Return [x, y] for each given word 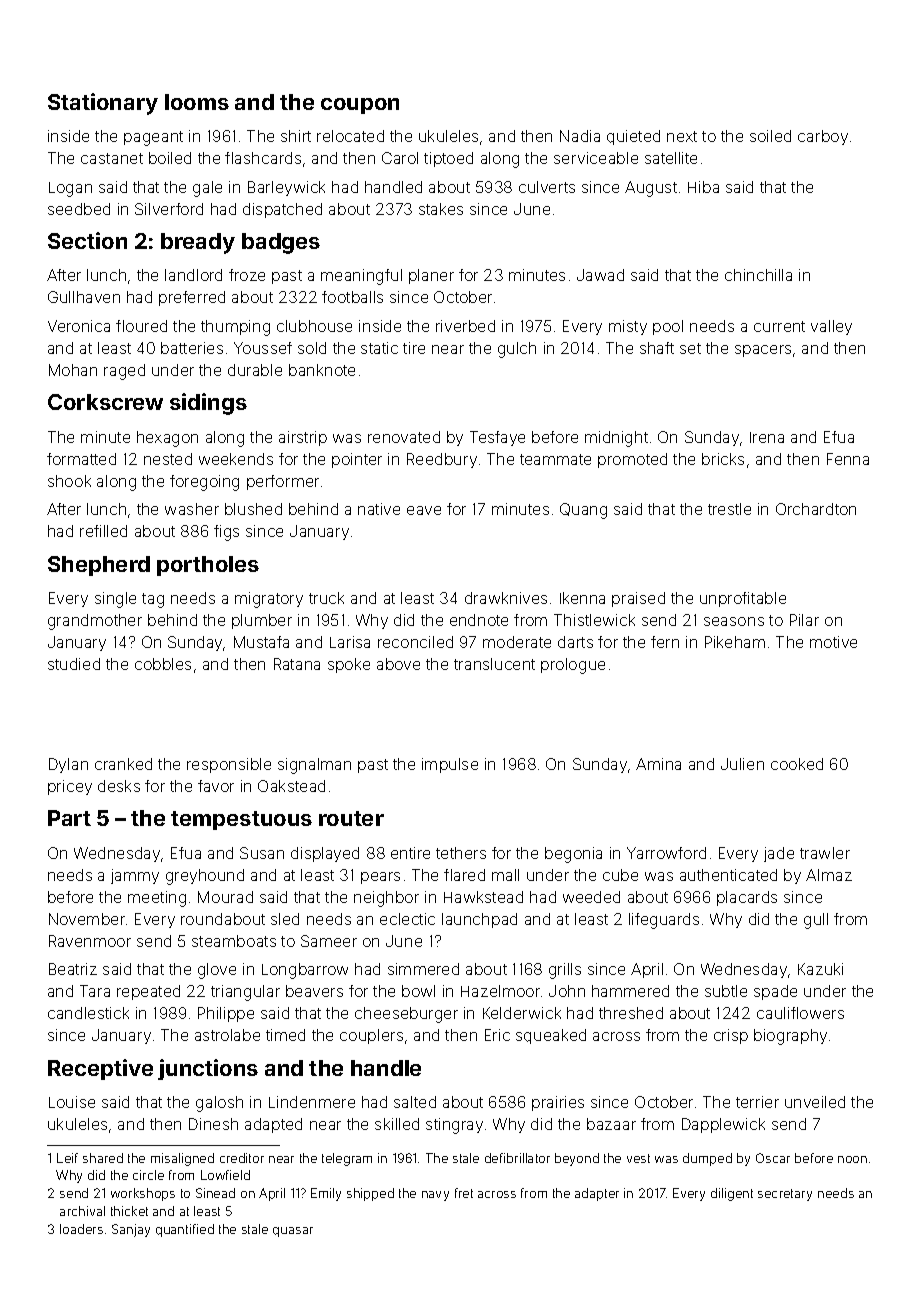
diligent [732, 1194]
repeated [148, 992]
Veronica [79, 326]
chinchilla [758, 275]
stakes [441, 209]
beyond [577, 1159]
